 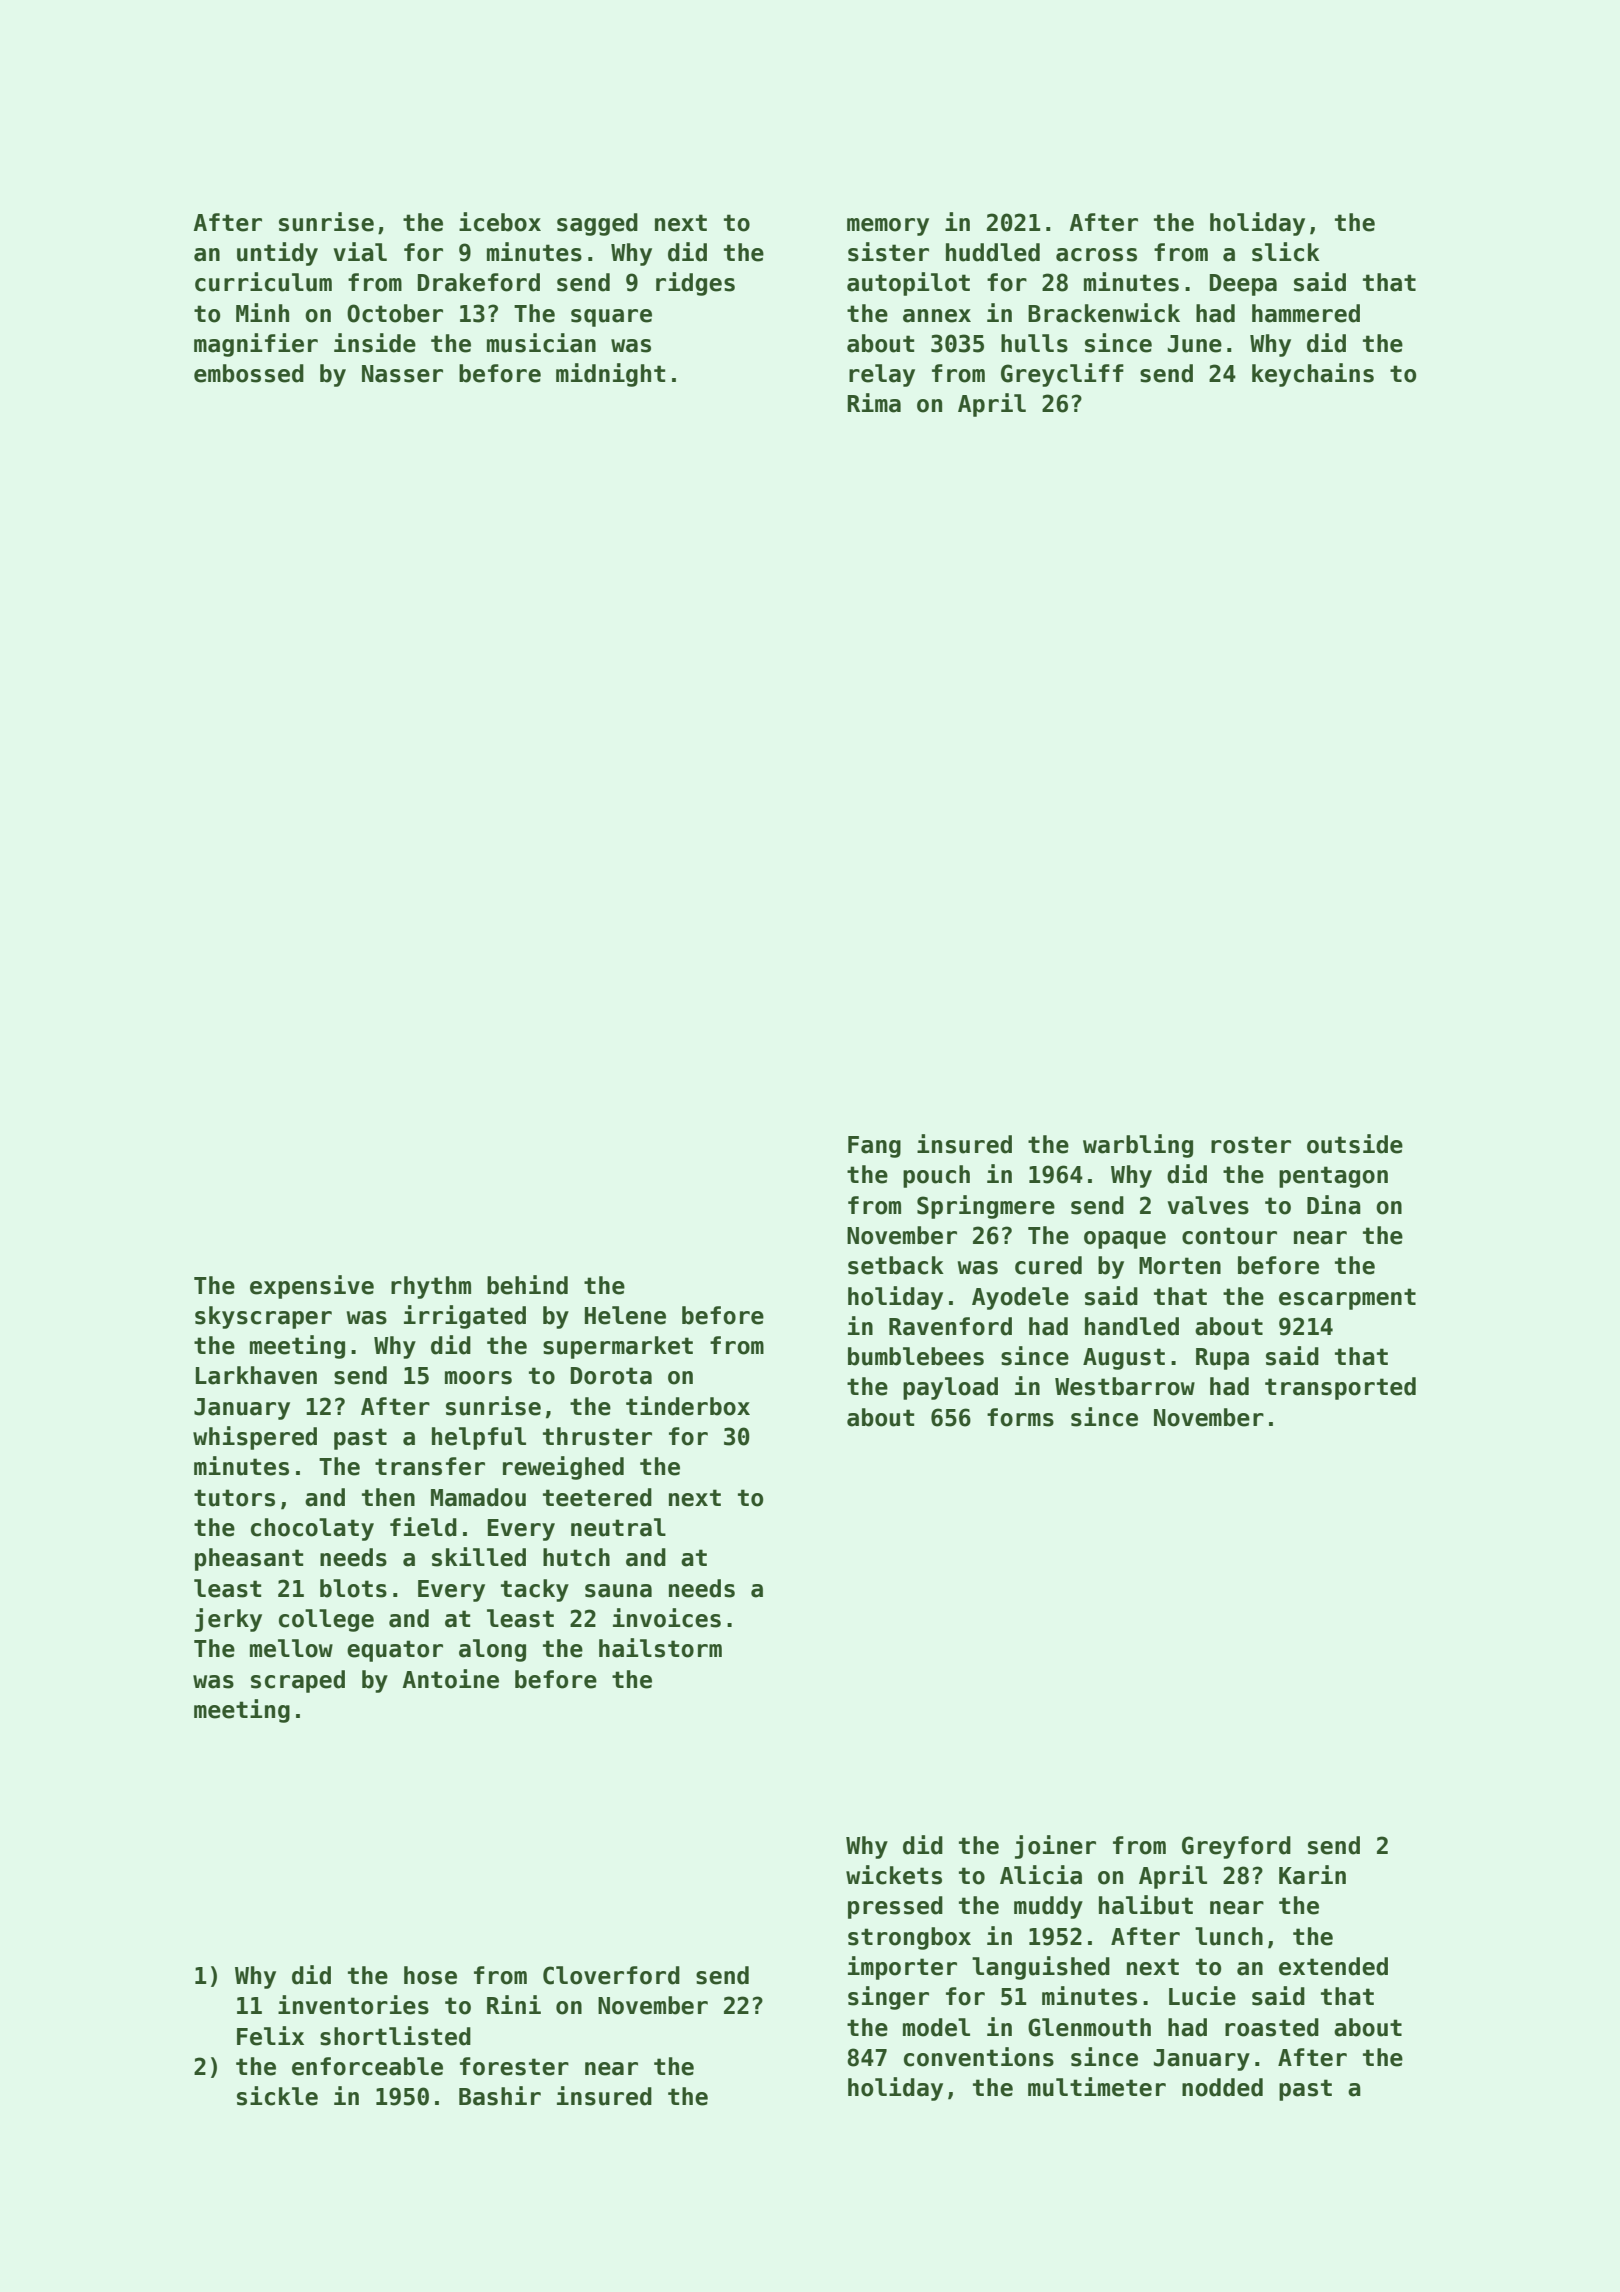 What do you see at coordinates (1062, 375) in the document?
I see `Greycliff` at bounding box center [1062, 375].
